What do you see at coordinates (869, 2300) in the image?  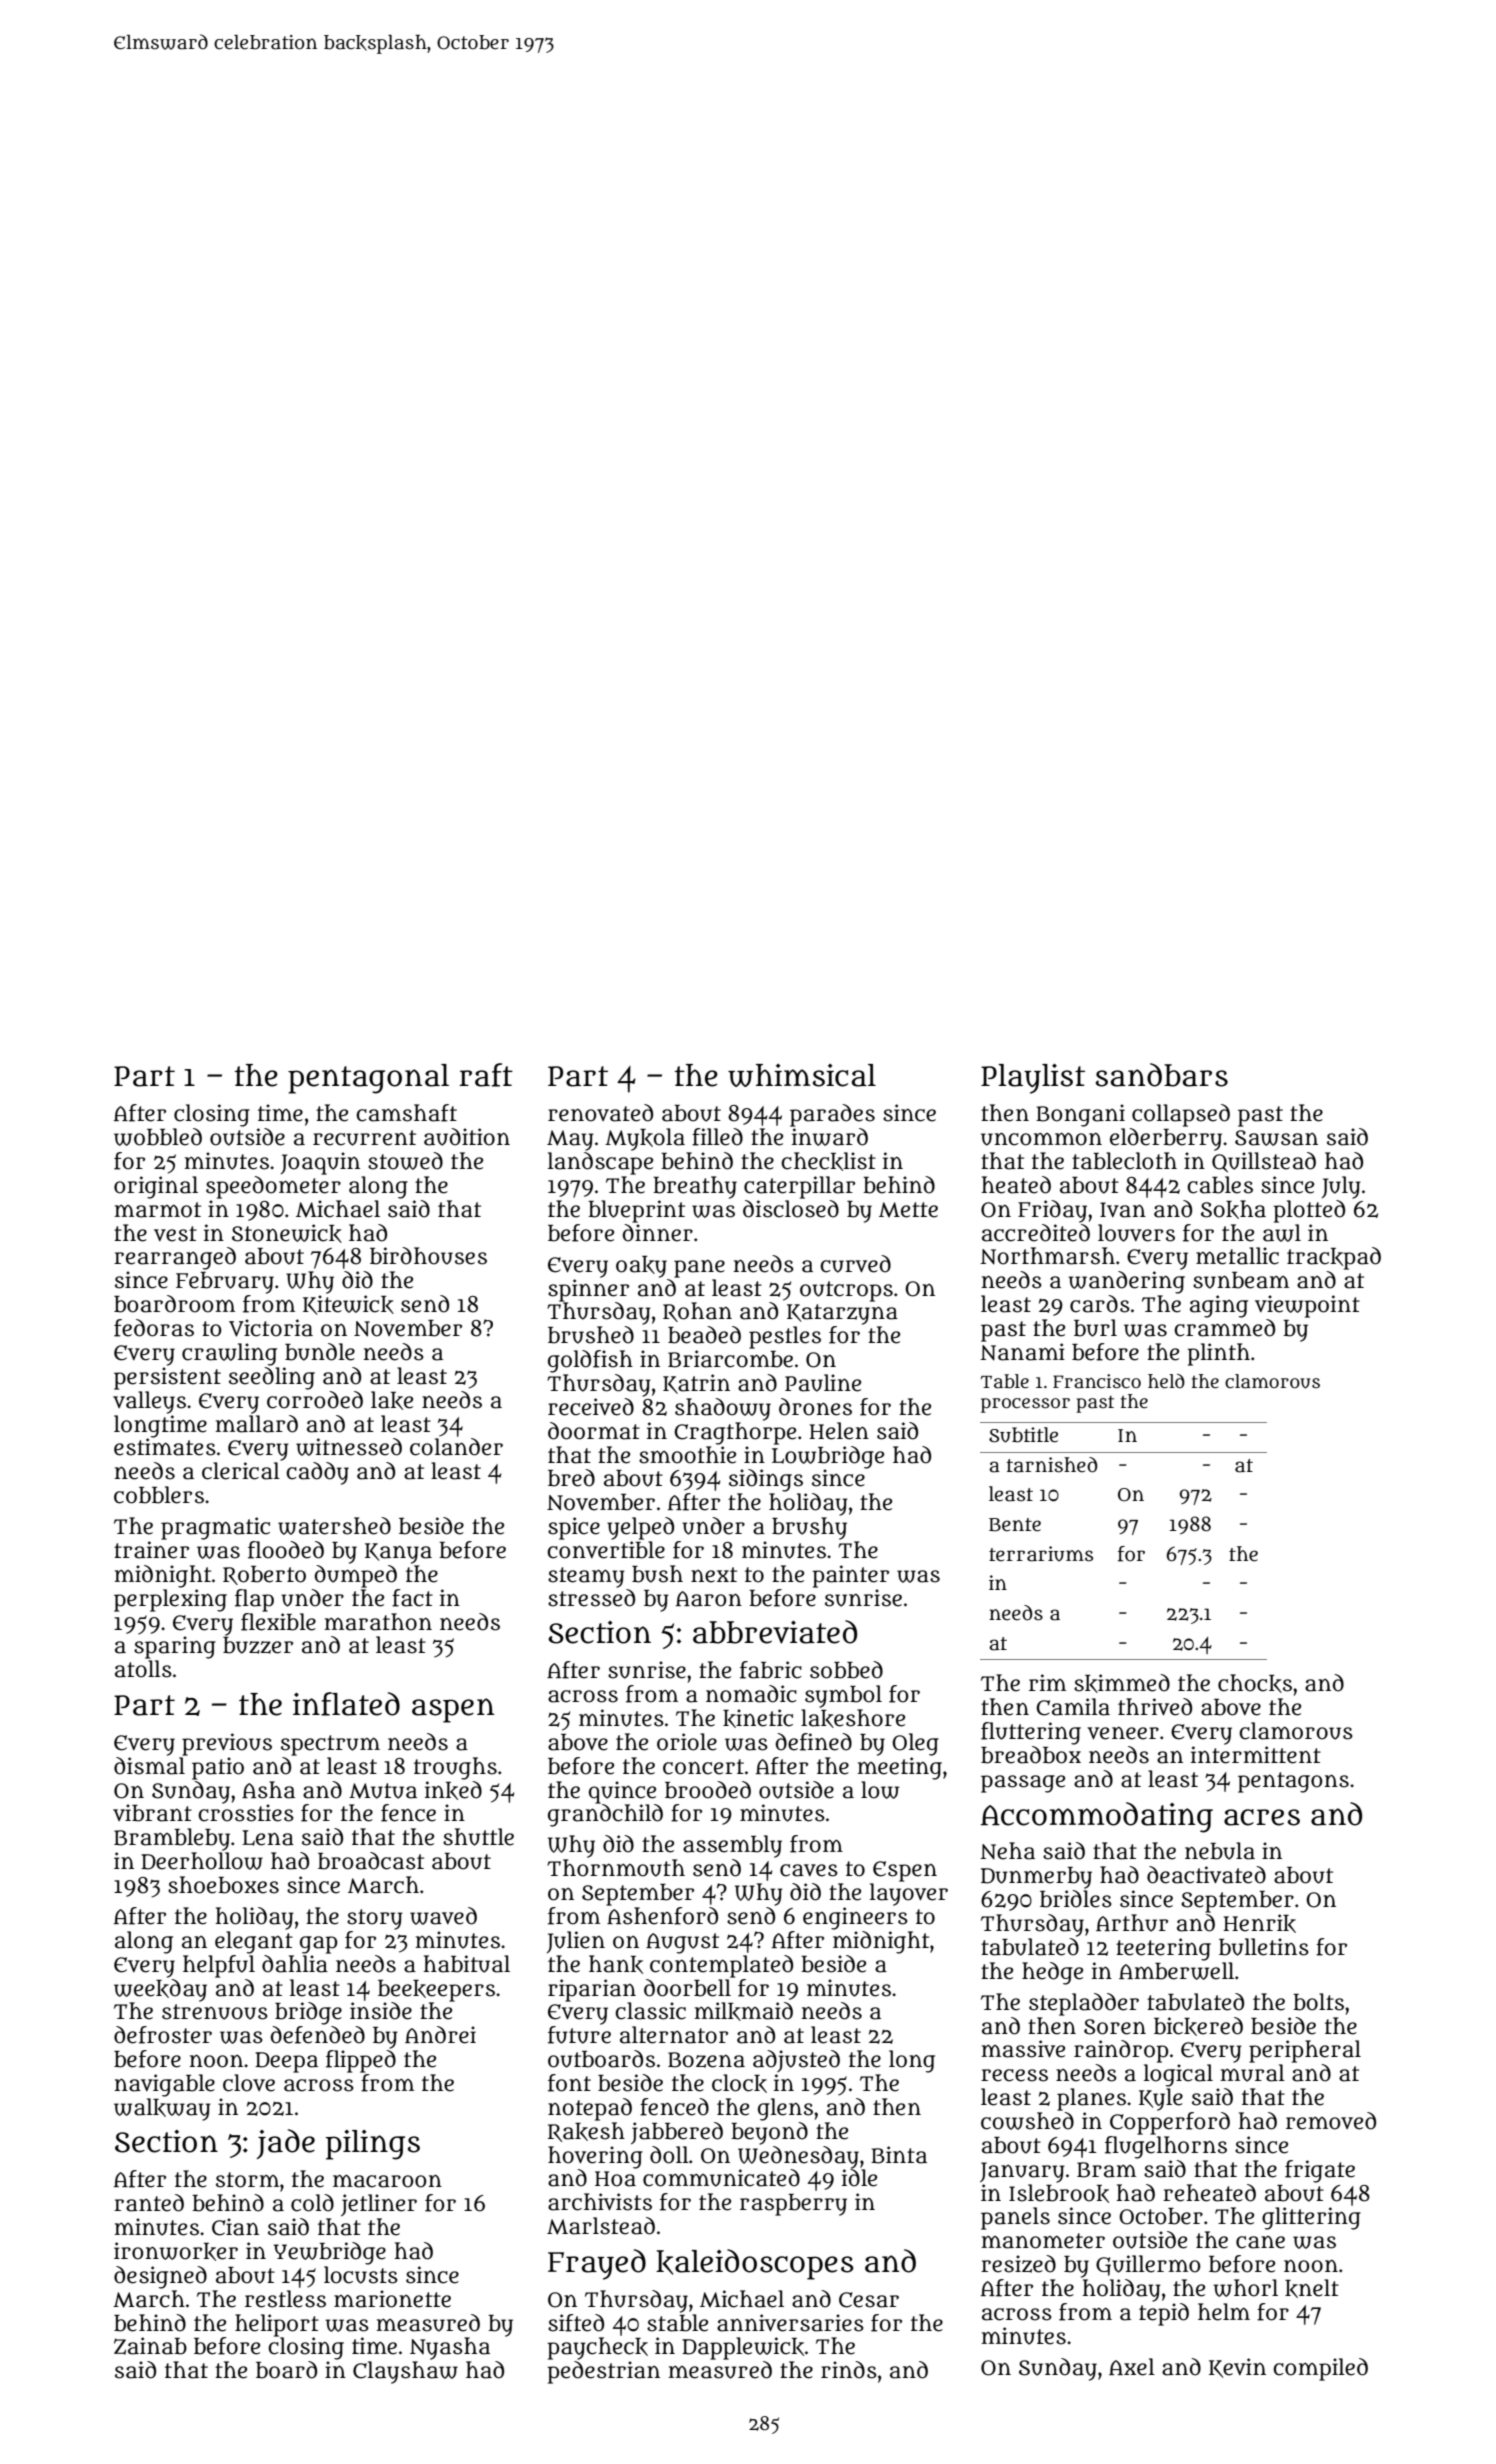 I see `Cesar` at bounding box center [869, 2300].
